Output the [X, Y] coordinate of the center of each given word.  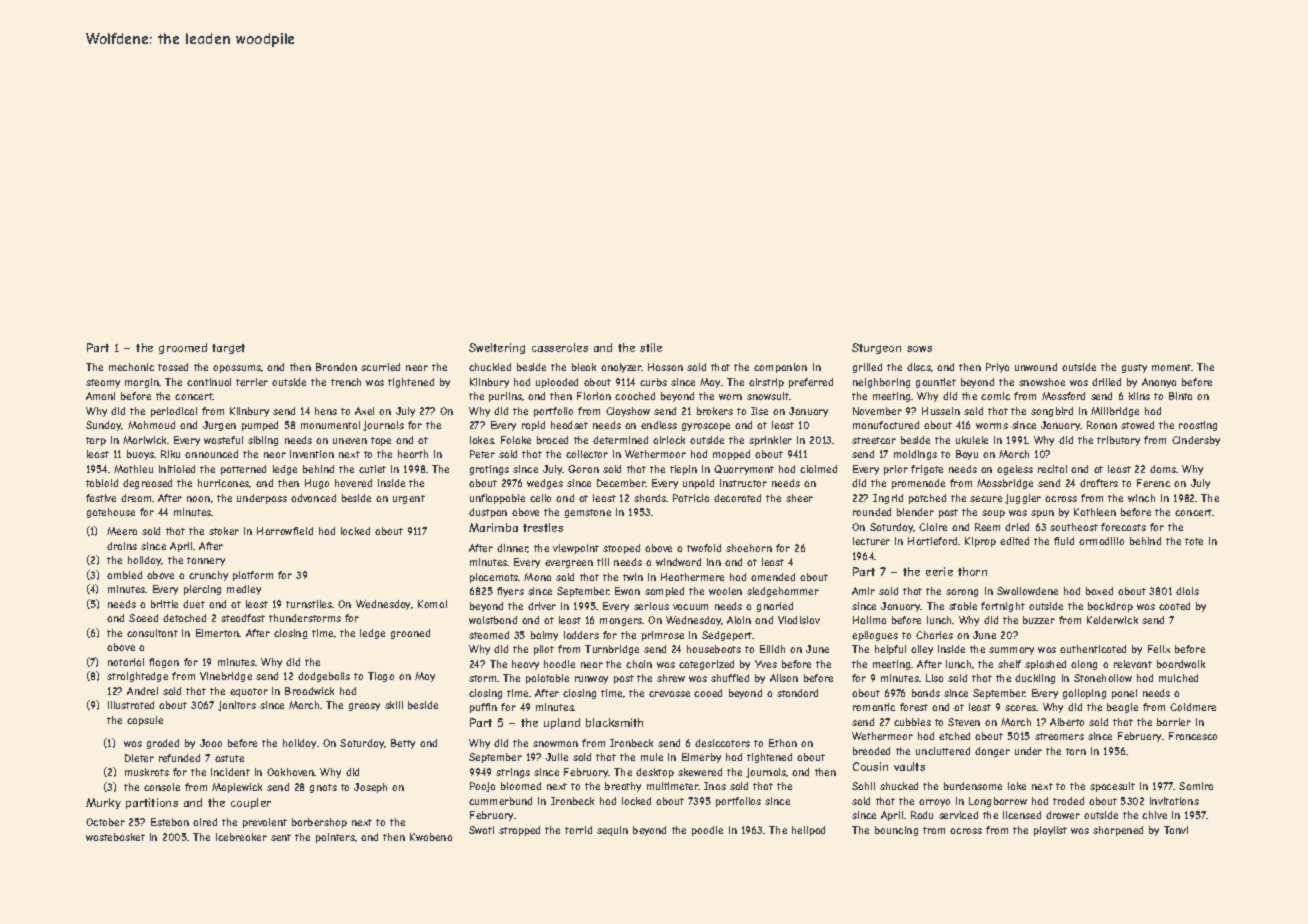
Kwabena [431, 837]
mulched [1178, 678]
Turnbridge [612, 650]
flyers [510, 592]
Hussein [941, 411]
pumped [260, 426]
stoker [224, 531]
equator [249, 692]
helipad [808, 831]
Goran [583, 469]
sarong [962, 593]
